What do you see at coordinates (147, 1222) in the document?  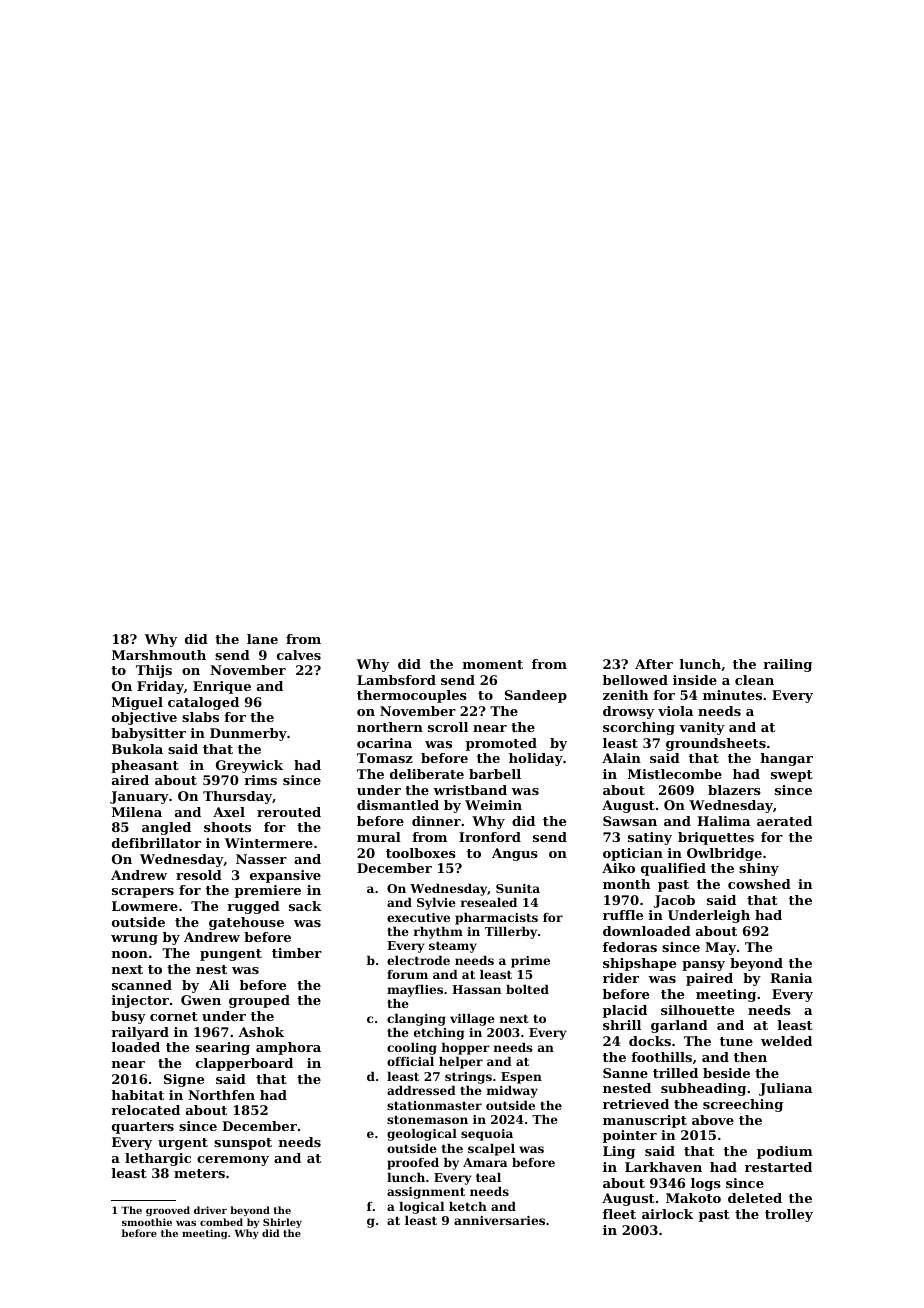 I see `smoothie` at bounding box center [147, 1222].
